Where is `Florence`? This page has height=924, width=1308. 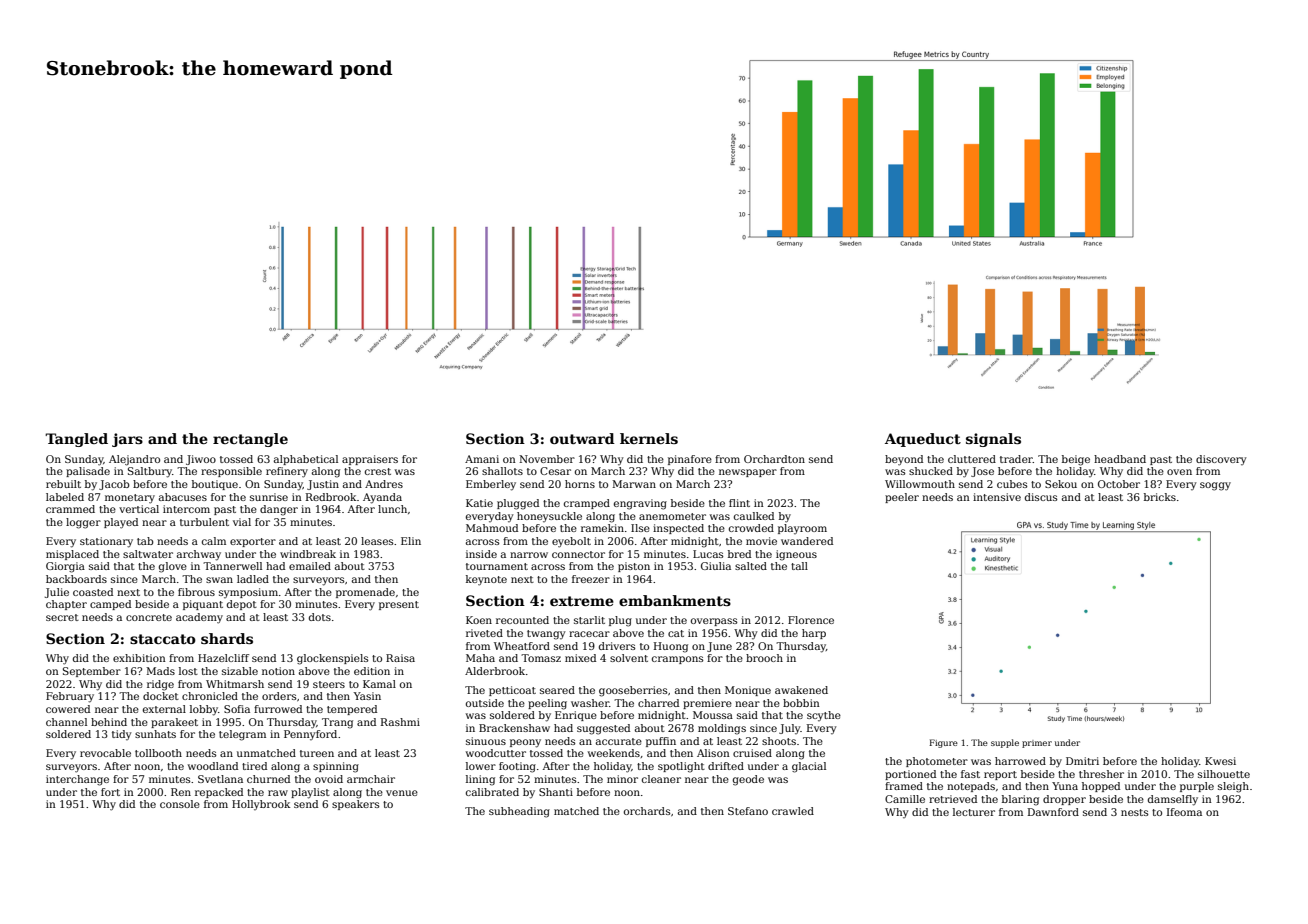 Florence is located at coordinates (811, 620).
